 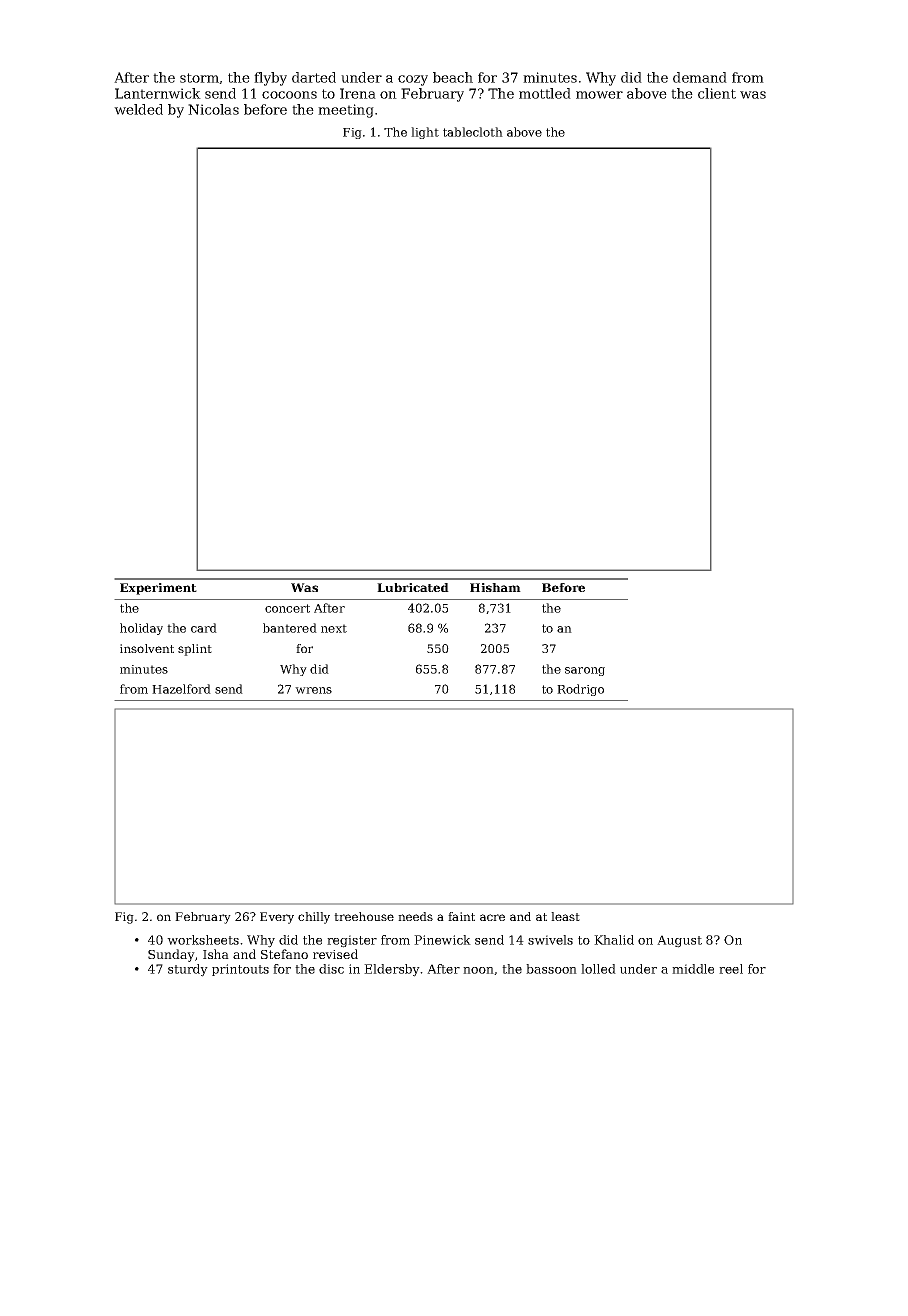 What do you see at coordinates (415, 916) in the image?
I see `needs` at bounding box center [415, 916].
